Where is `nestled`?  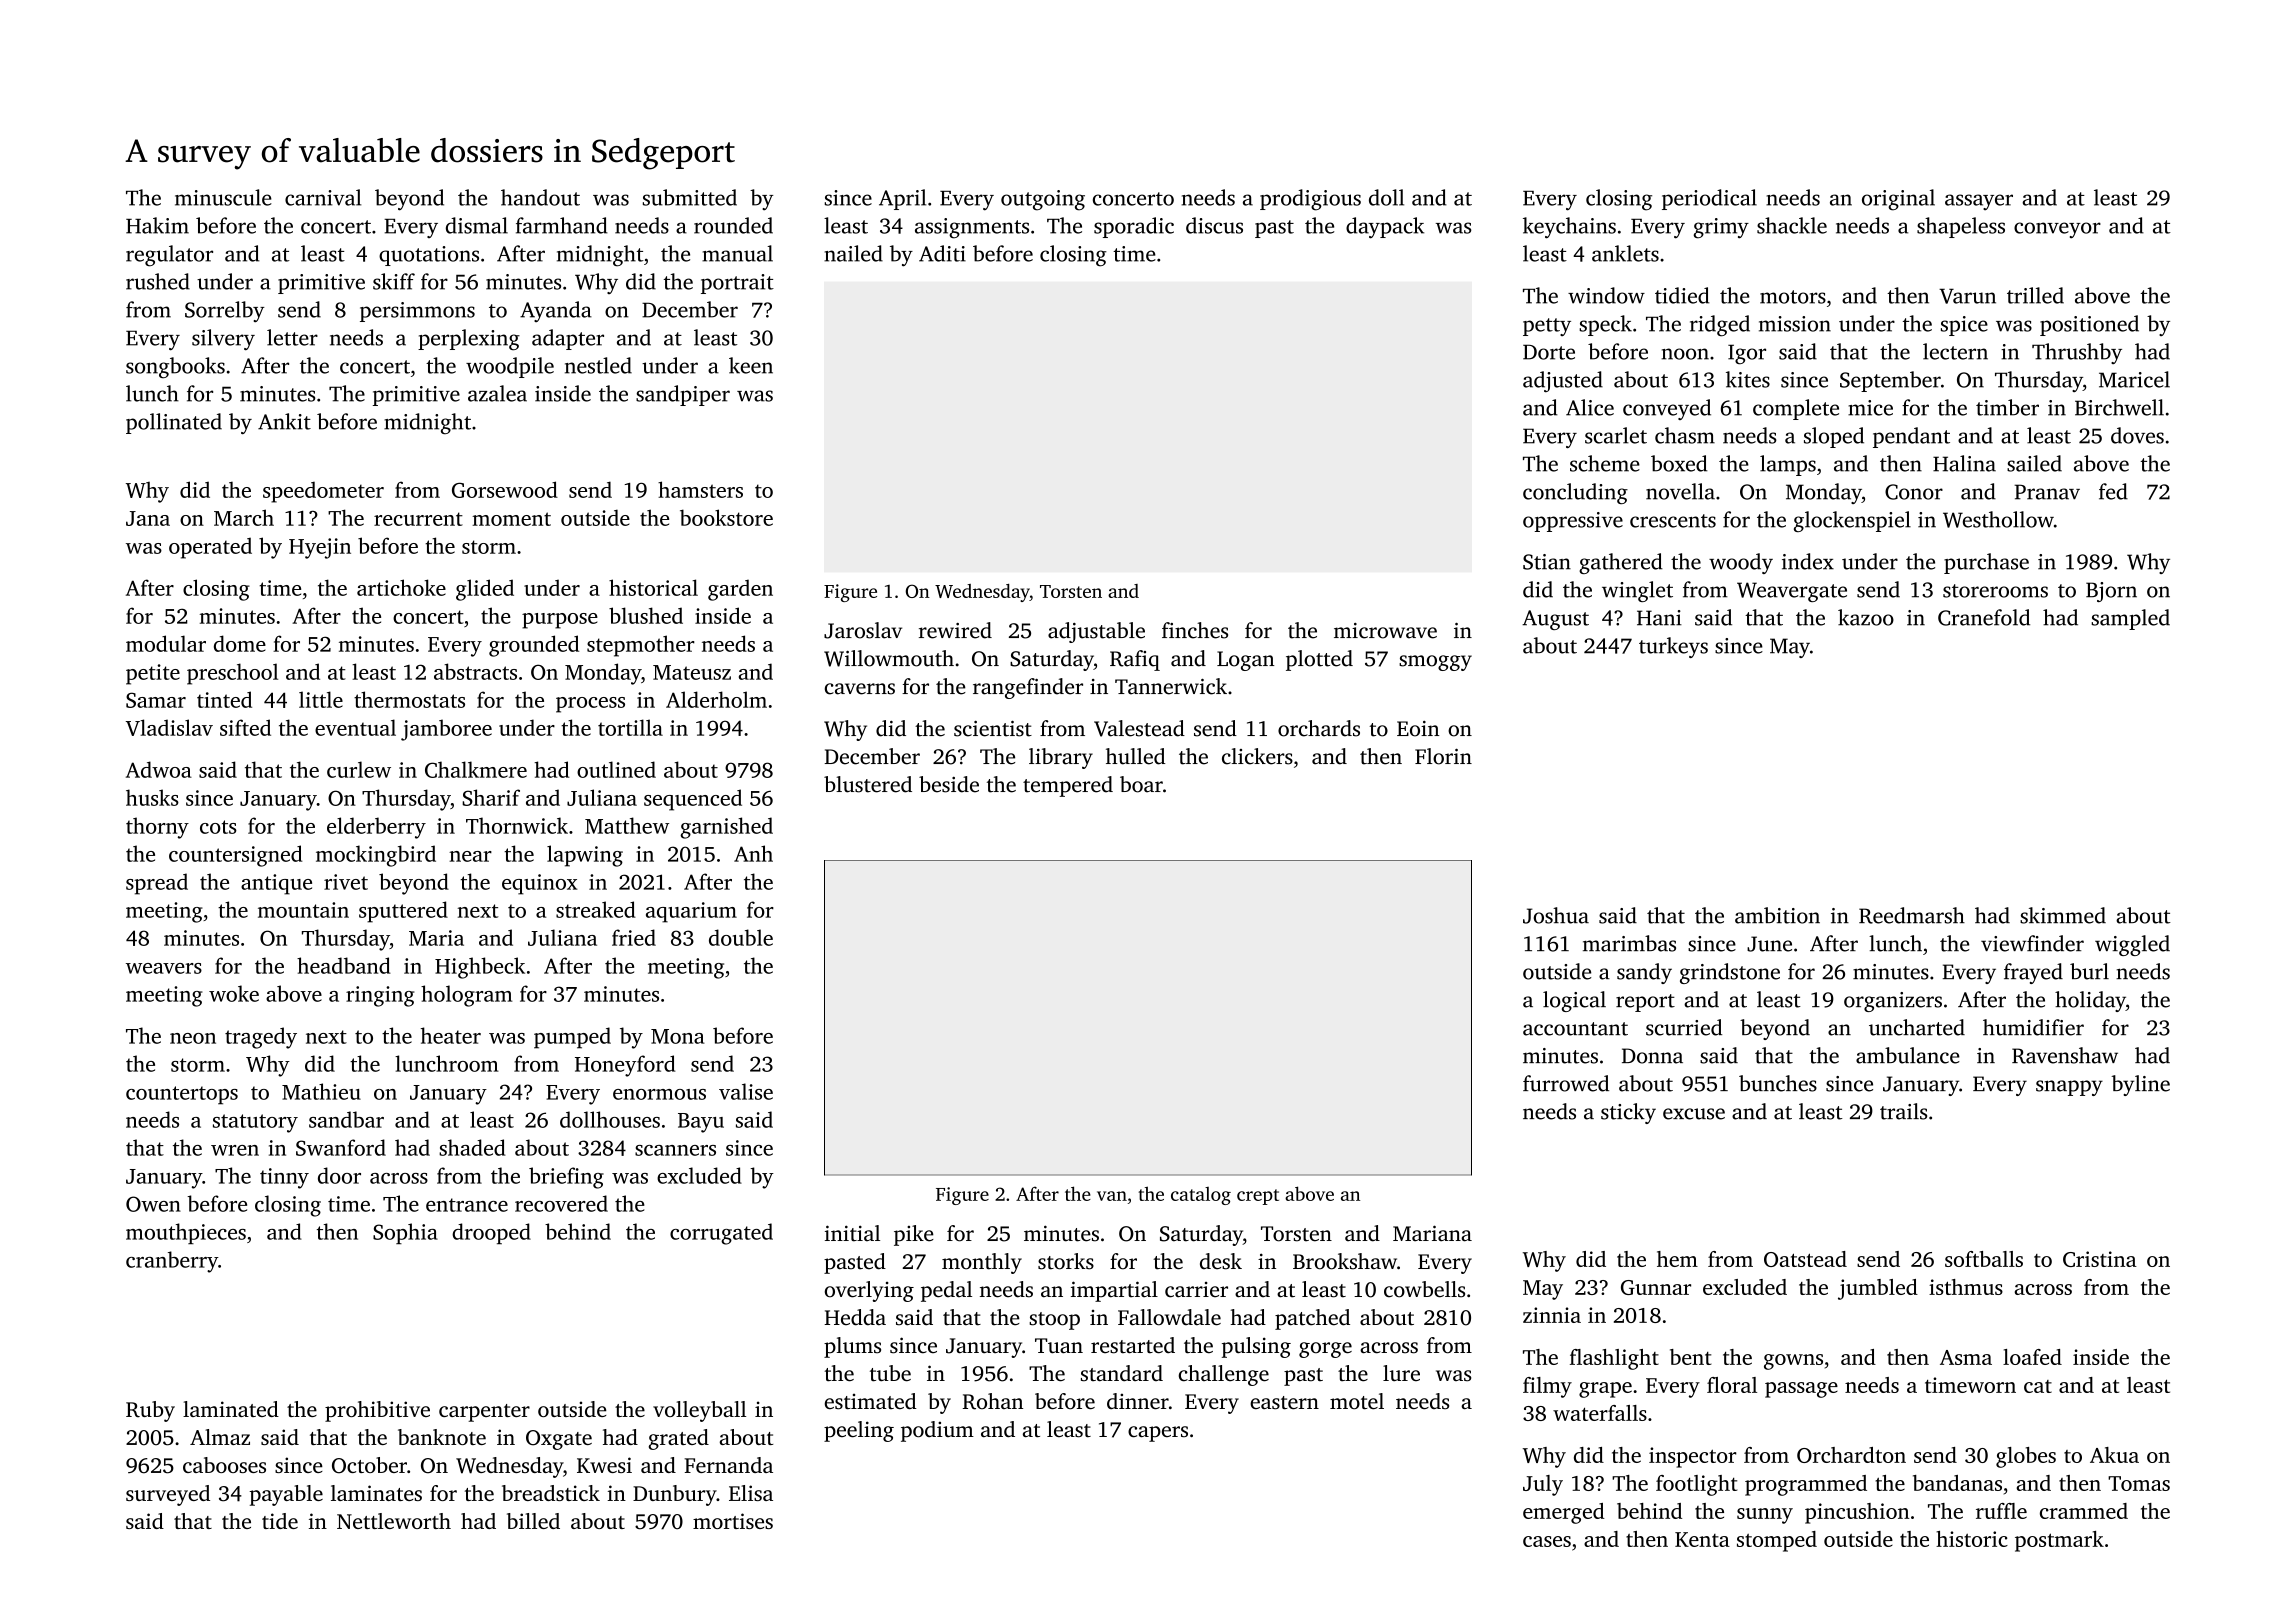
nestled is located at coordinates (598, 365).
